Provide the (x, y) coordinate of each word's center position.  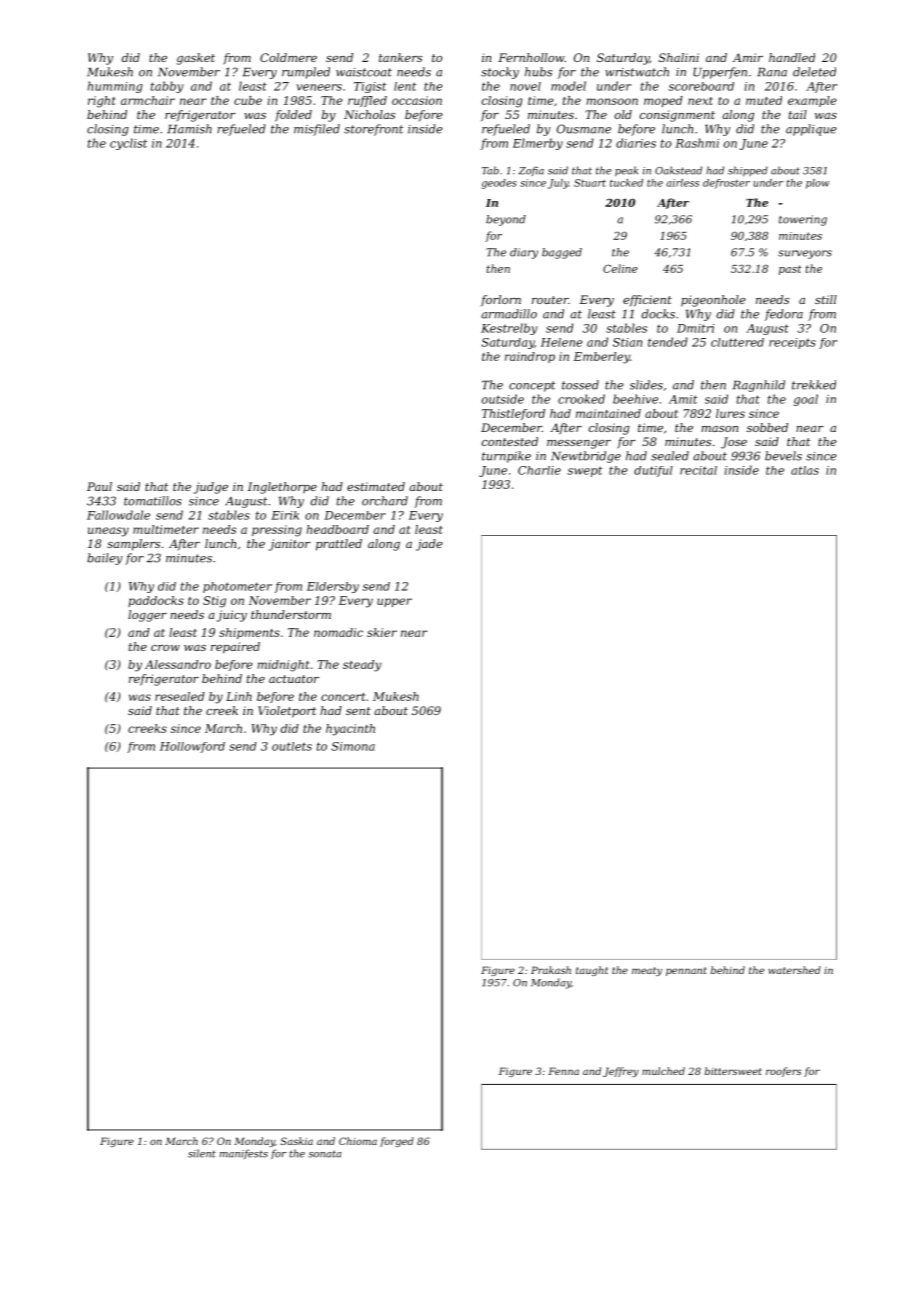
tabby (167, 87)
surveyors (805, 254)
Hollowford (192, 747)
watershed (795, 970)
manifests (244, 1154)
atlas (805, 470)
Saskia (296, 1141)
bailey (105, 559)
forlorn (501, 300)
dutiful (653, 471)
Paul (99, 486)
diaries (636, 143)
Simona (353, 746)
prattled (339, 545)
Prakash (551, 970)
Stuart (590, 183)
